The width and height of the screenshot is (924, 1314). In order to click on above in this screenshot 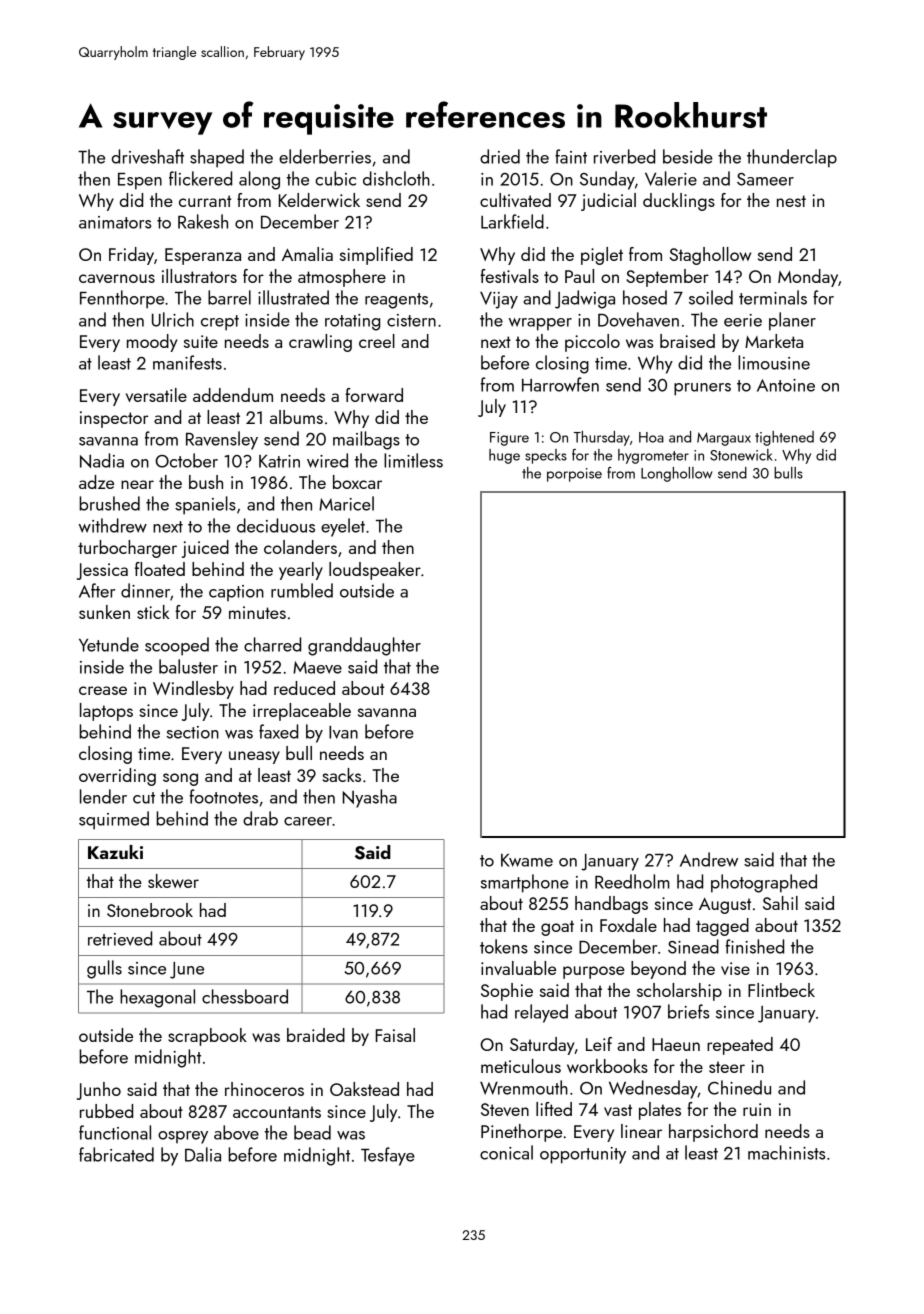, I will do `click(236, 1132)`.
